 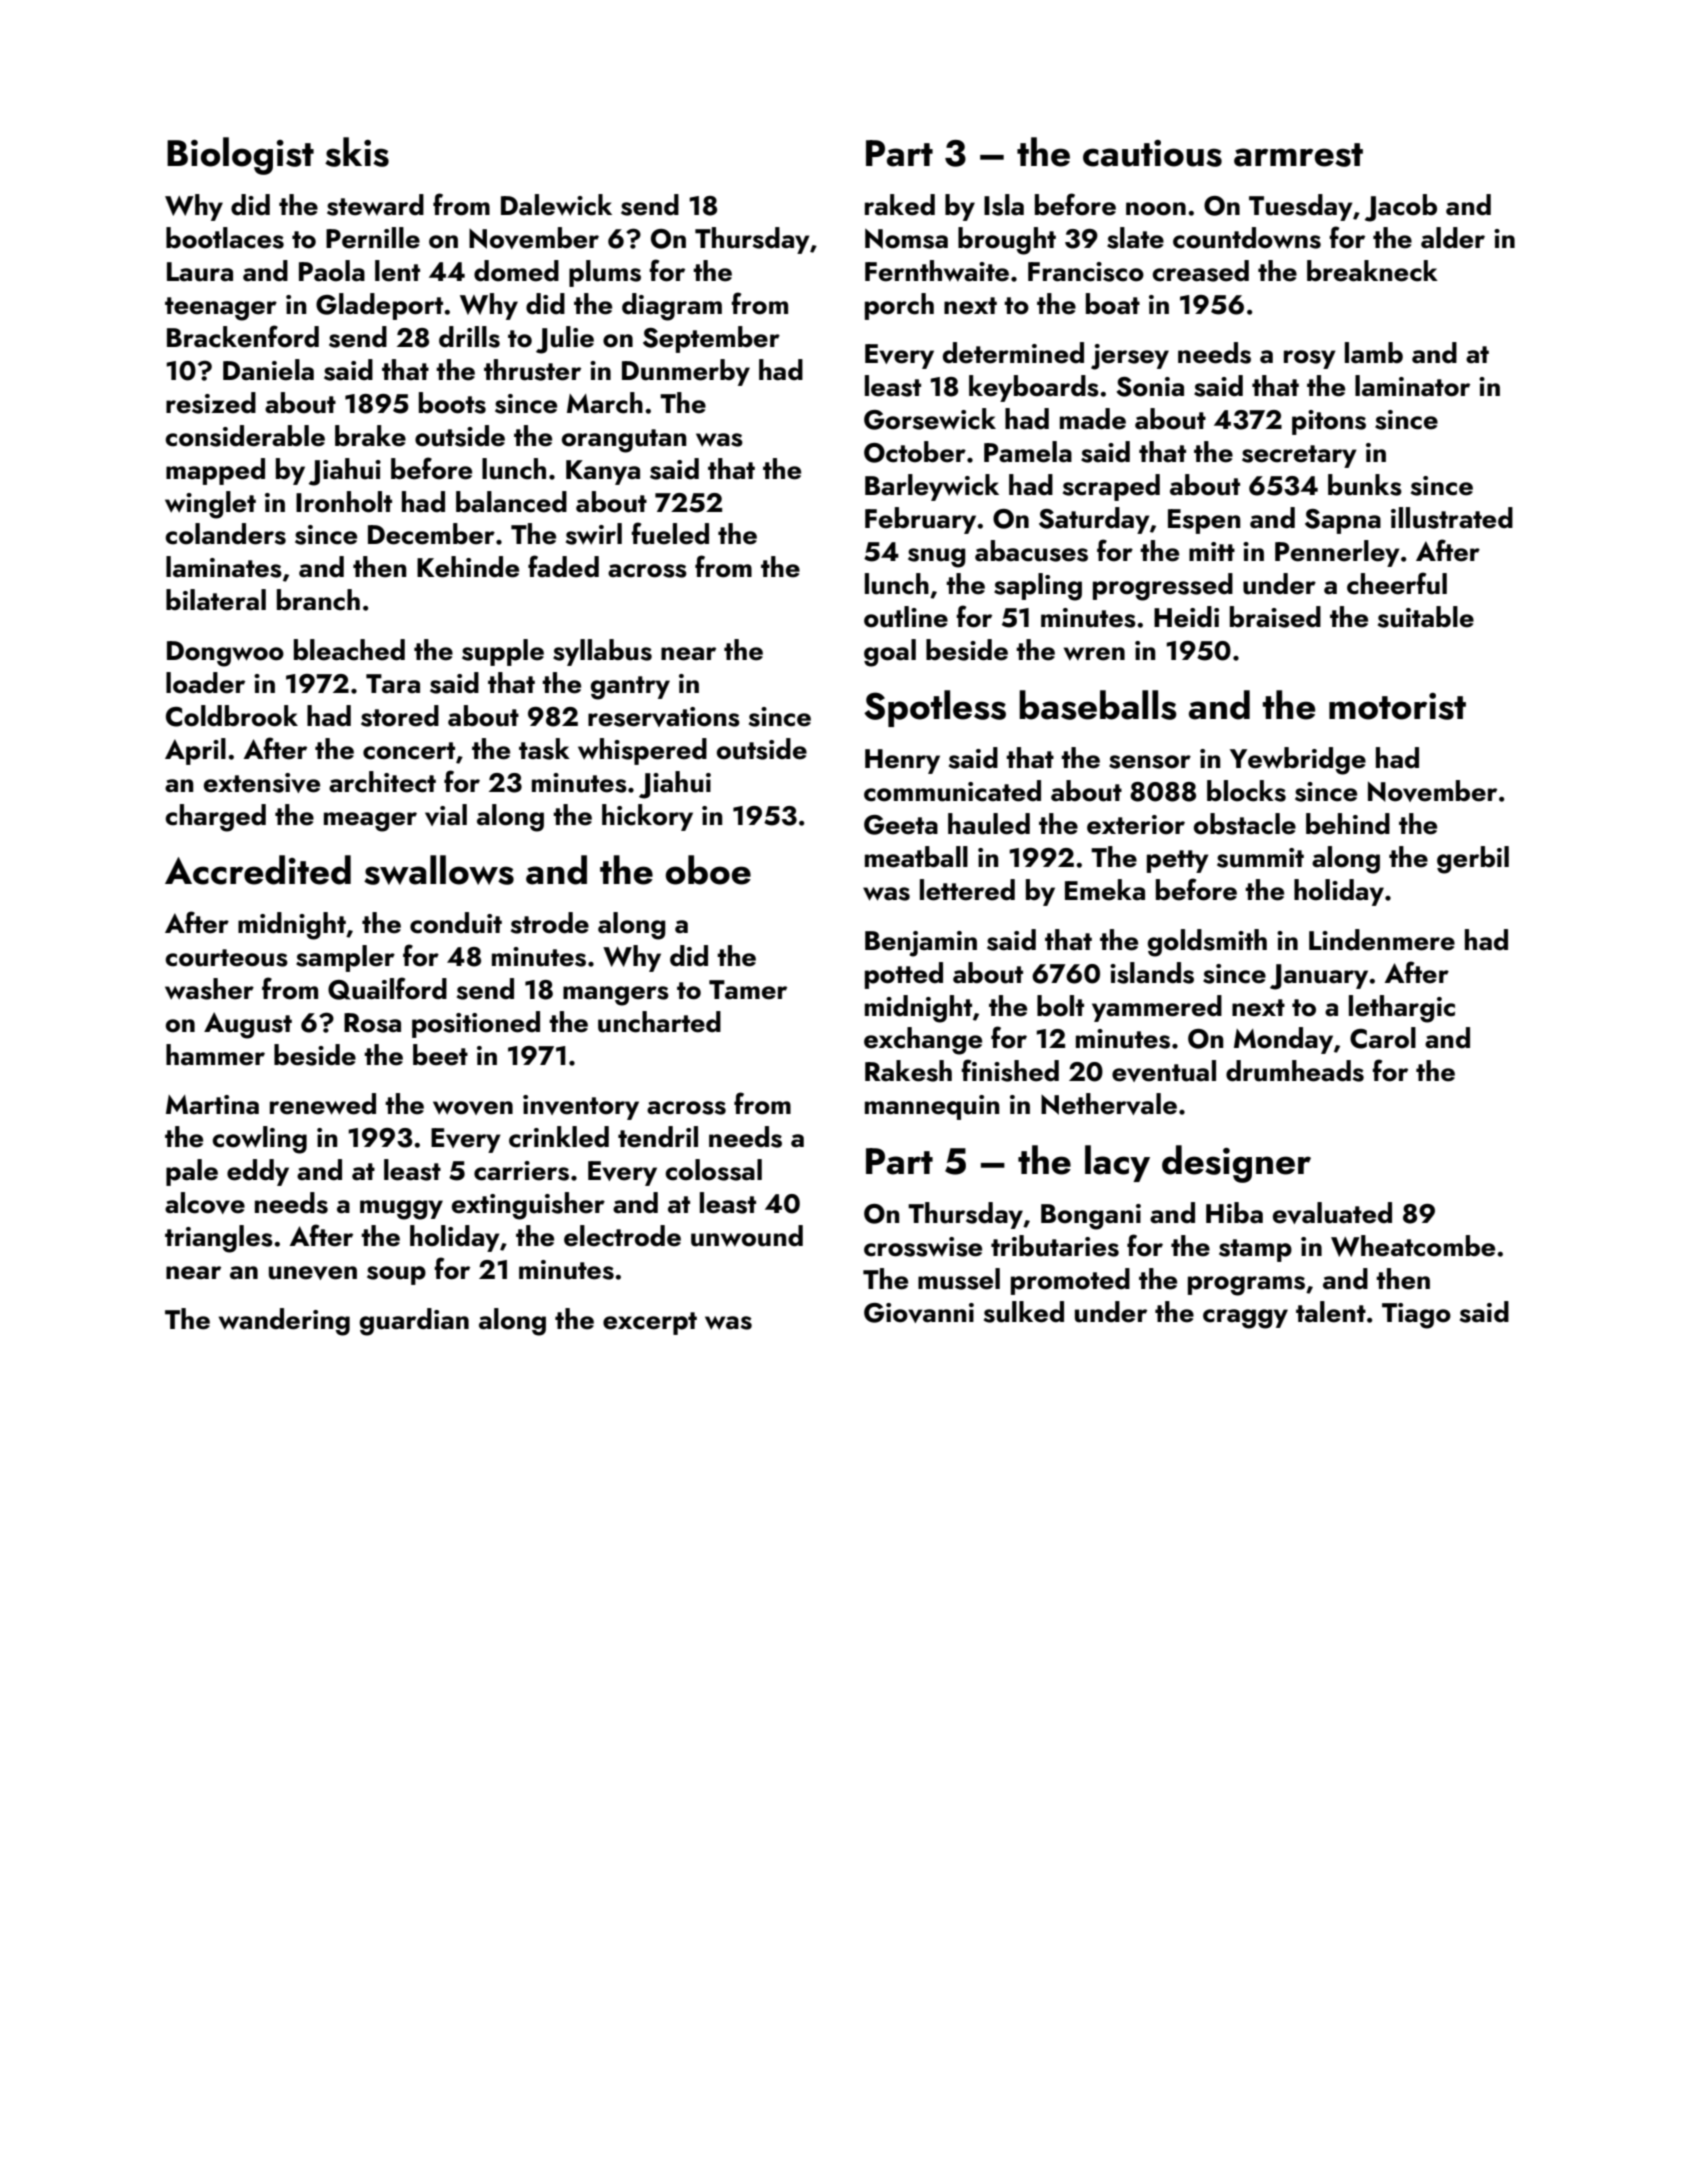 What do you see at coordinates (1028, 452) in the image?
I see `Pamela` at bounding box center [1028, 452].
